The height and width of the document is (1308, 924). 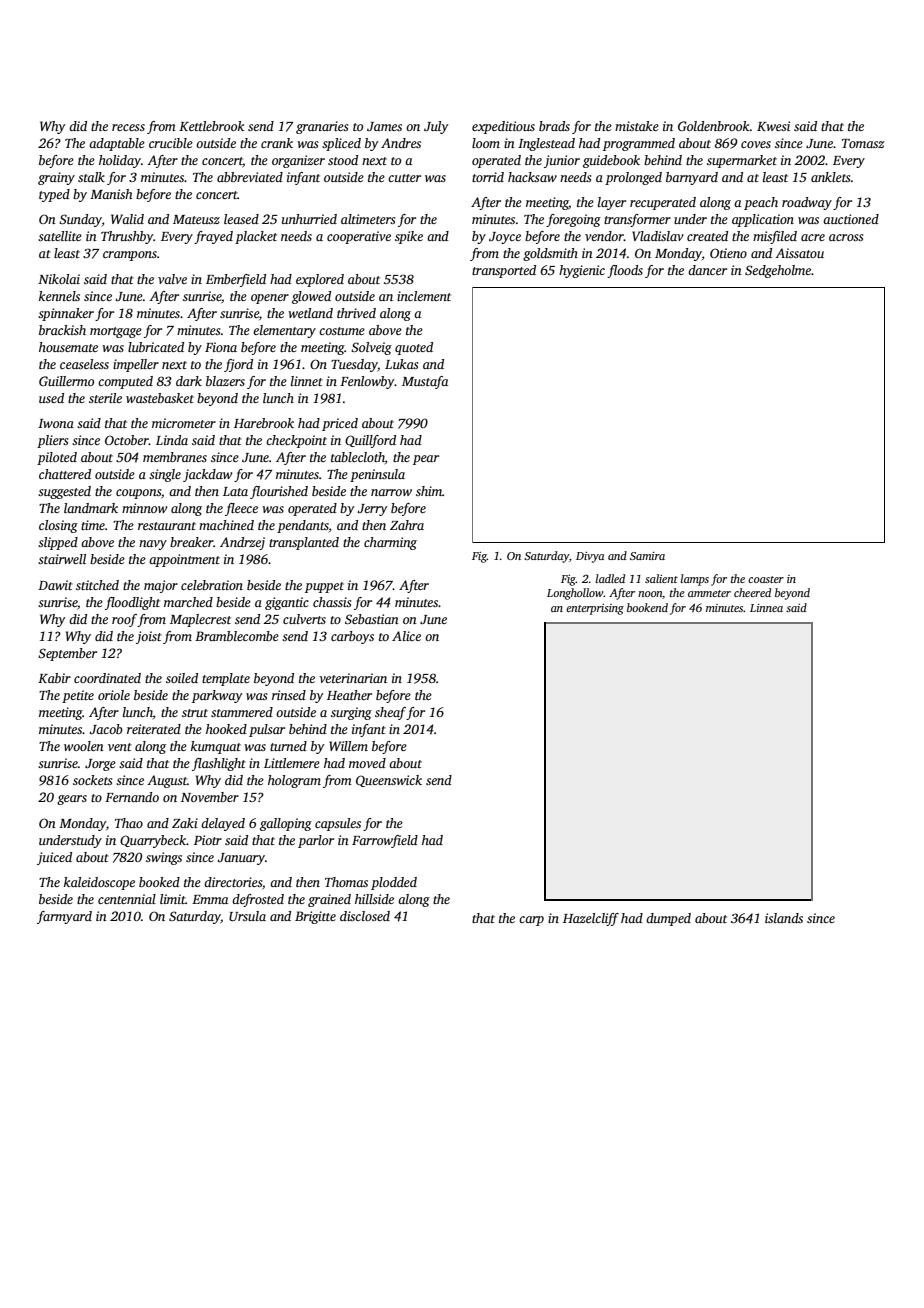 What do you see at coordinates (172, 279) in the document?
I see `valve` at bounding box center [172, 279].
